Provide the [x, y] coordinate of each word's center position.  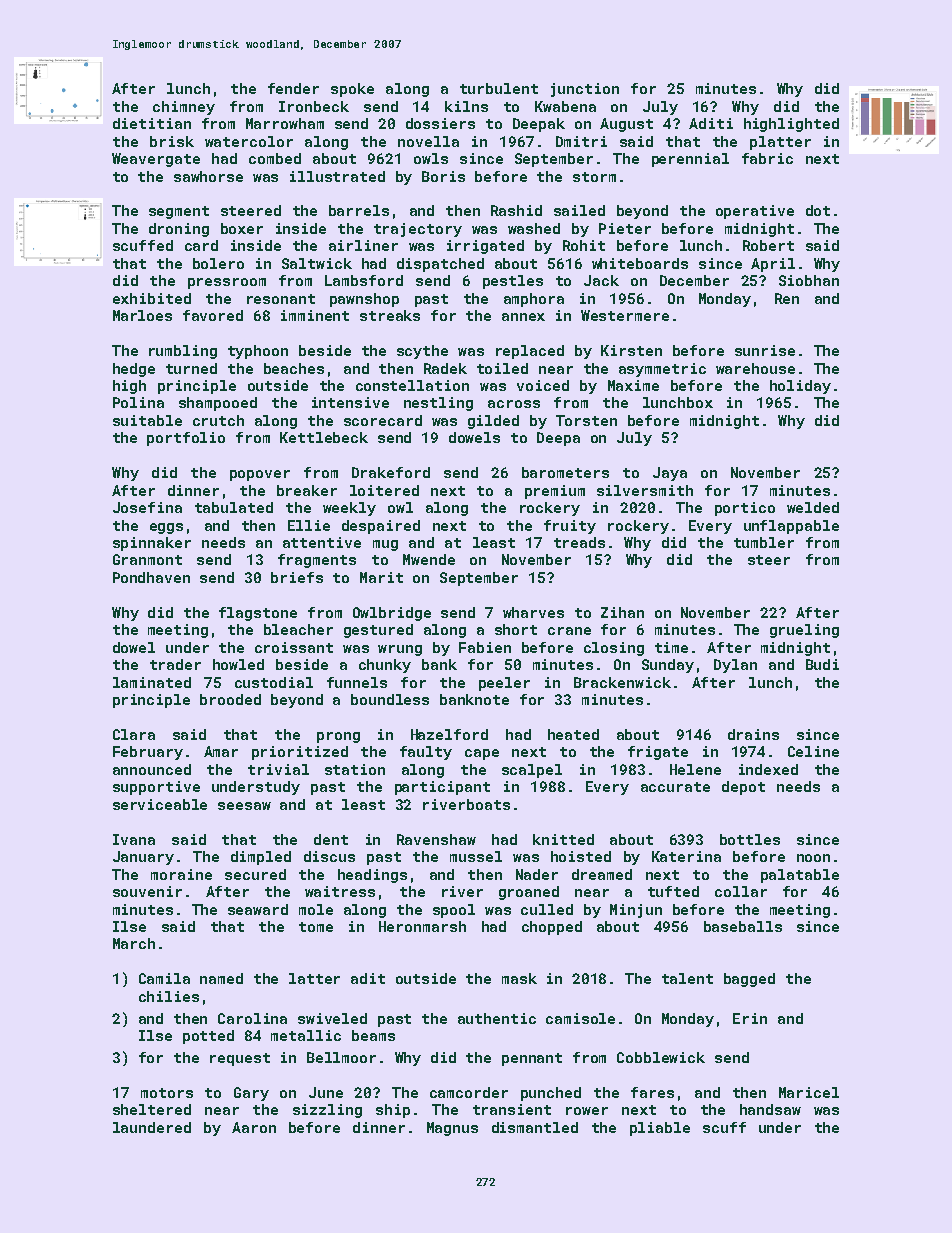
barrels [359, 210]
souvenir [147, 891]
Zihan [622, 612]
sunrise [765, 350]
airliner [363, 245]
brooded [230, 699]
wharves [533, 612]
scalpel [532, 771]
